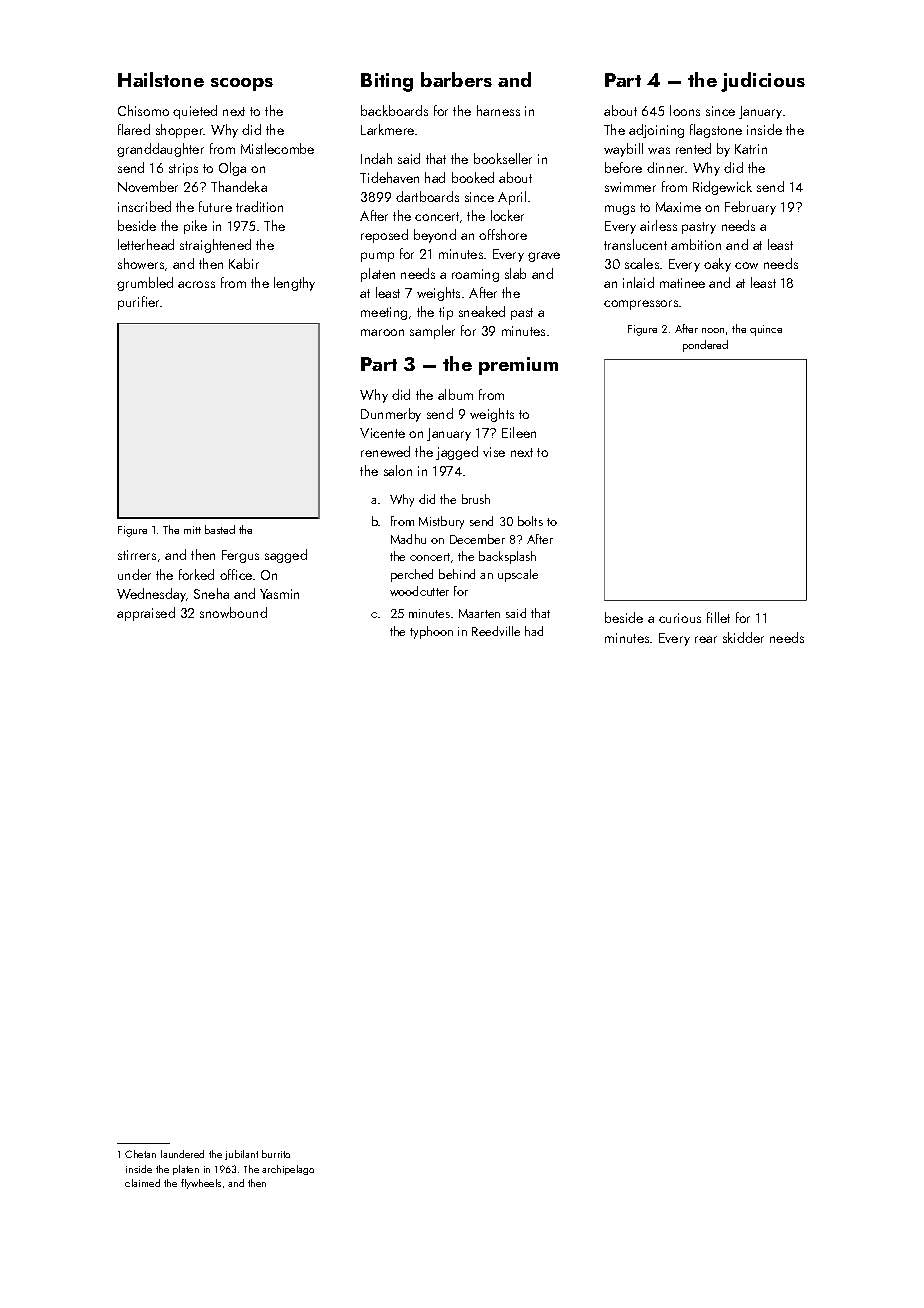  What do you see at coordinates (515, 273) in the screenshot?
I see `slab` at bounding box center [515, 273].
